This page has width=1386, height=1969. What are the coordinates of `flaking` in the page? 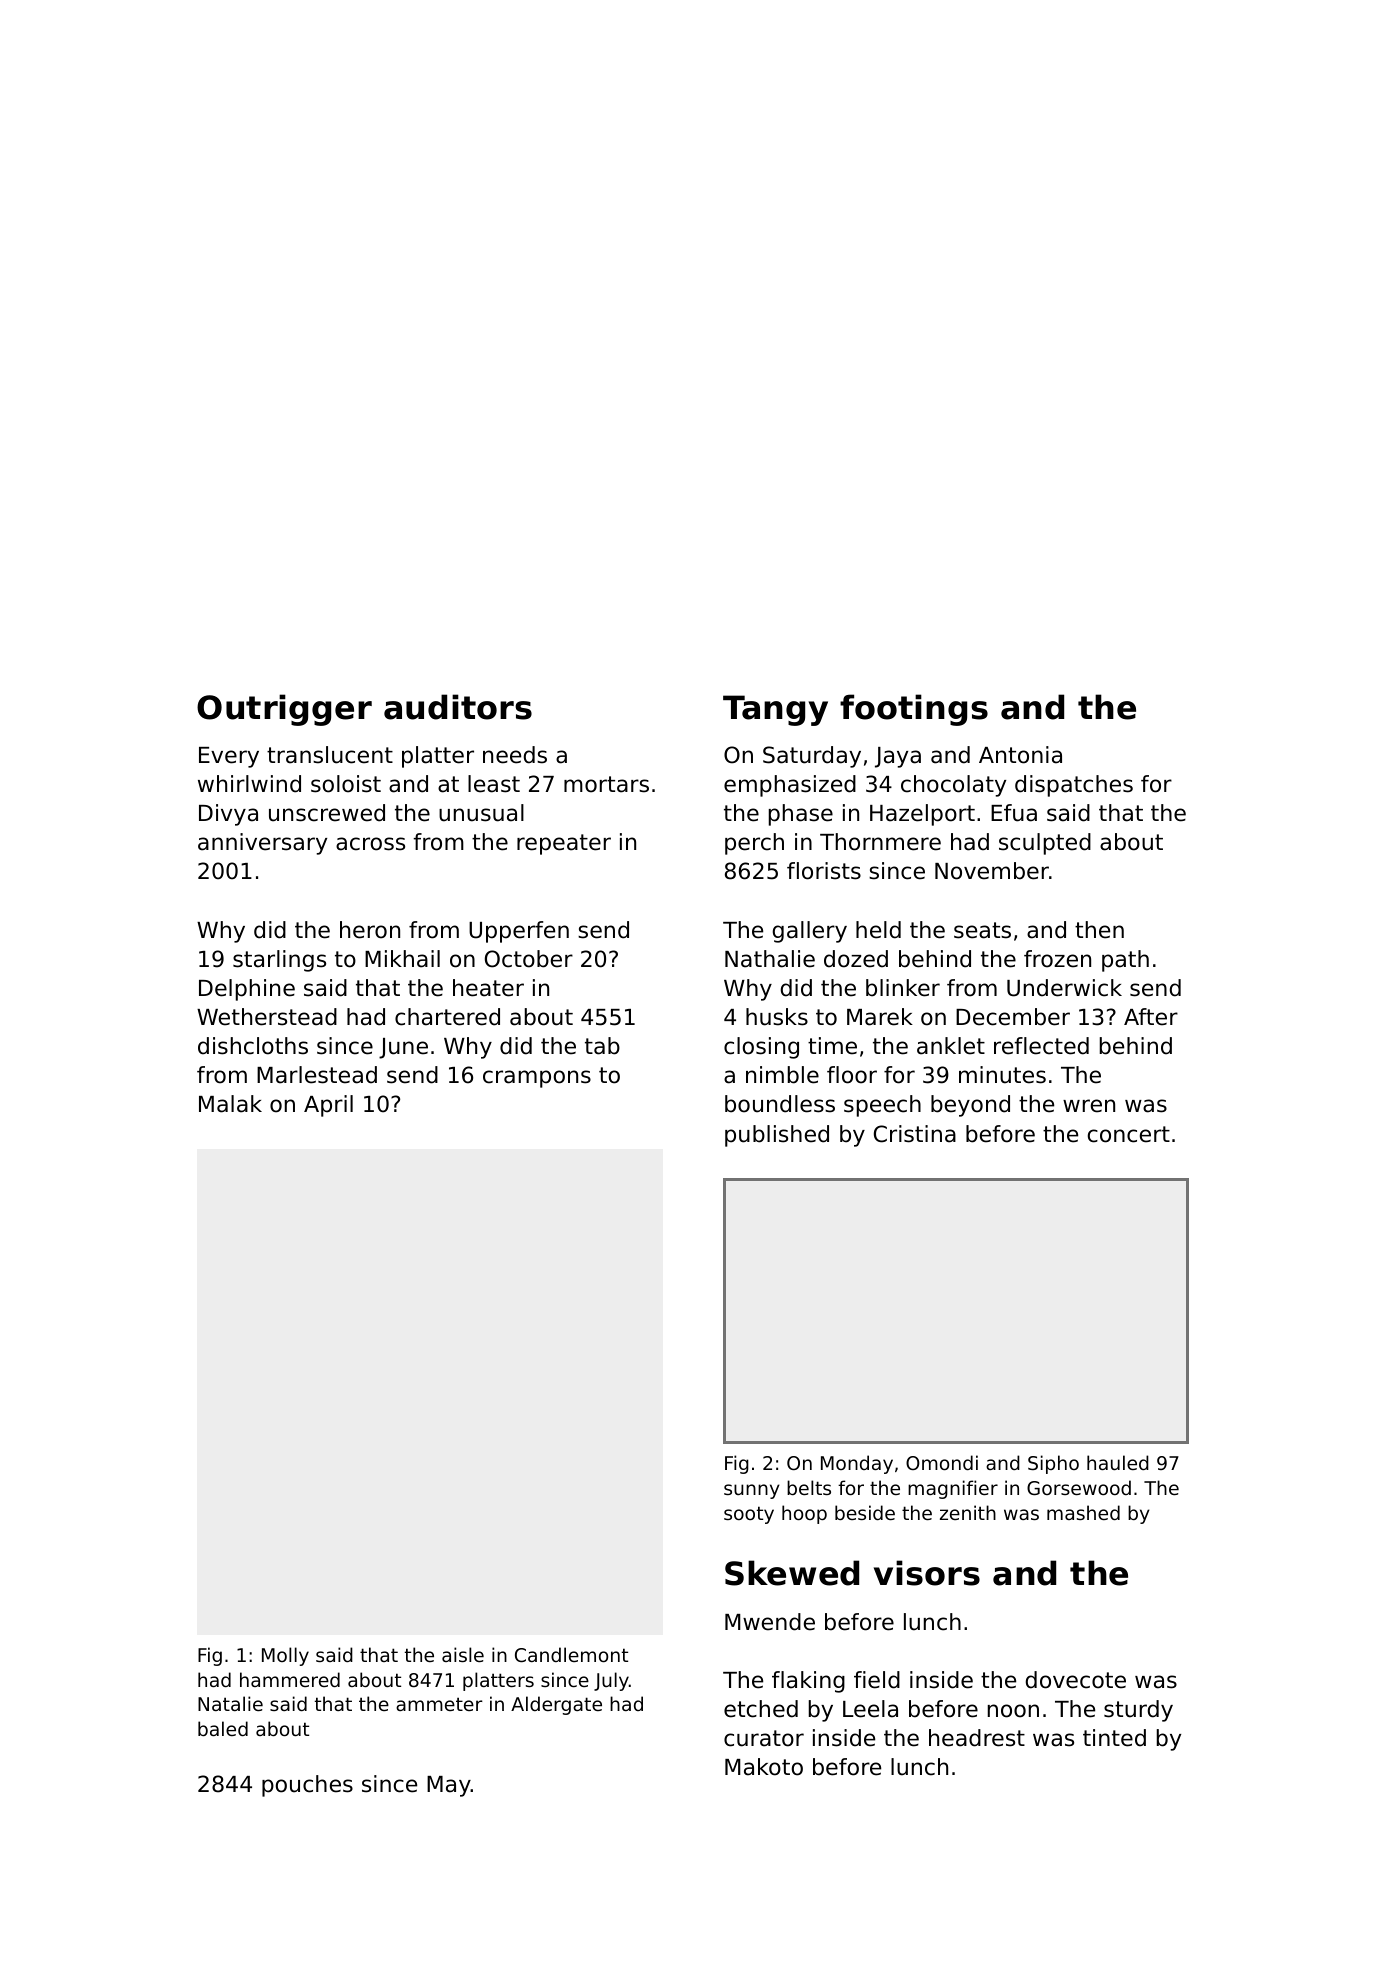 It's located at (808, 1682).
